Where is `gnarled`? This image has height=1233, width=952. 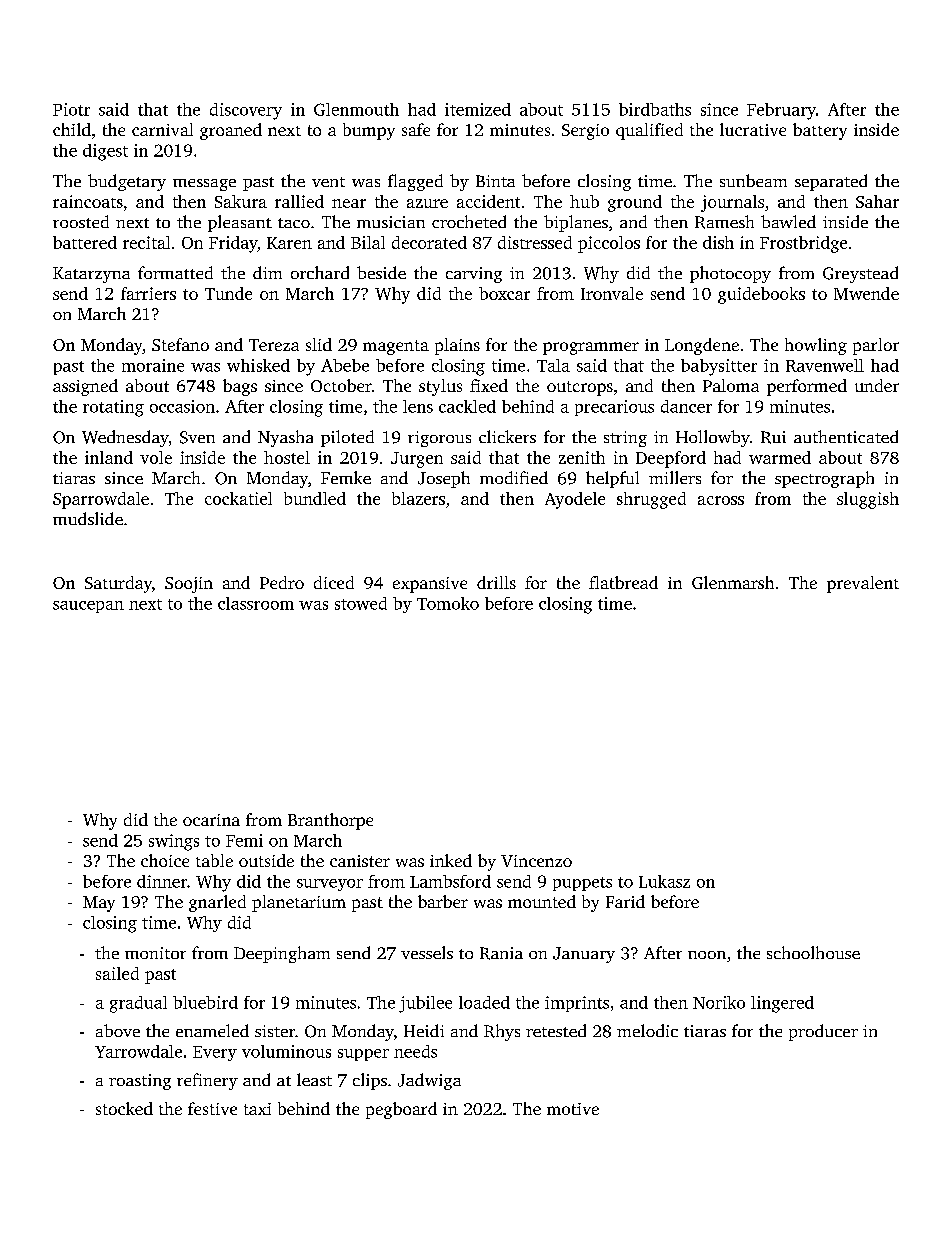
gnarled is located at coordinates (217, 903).
